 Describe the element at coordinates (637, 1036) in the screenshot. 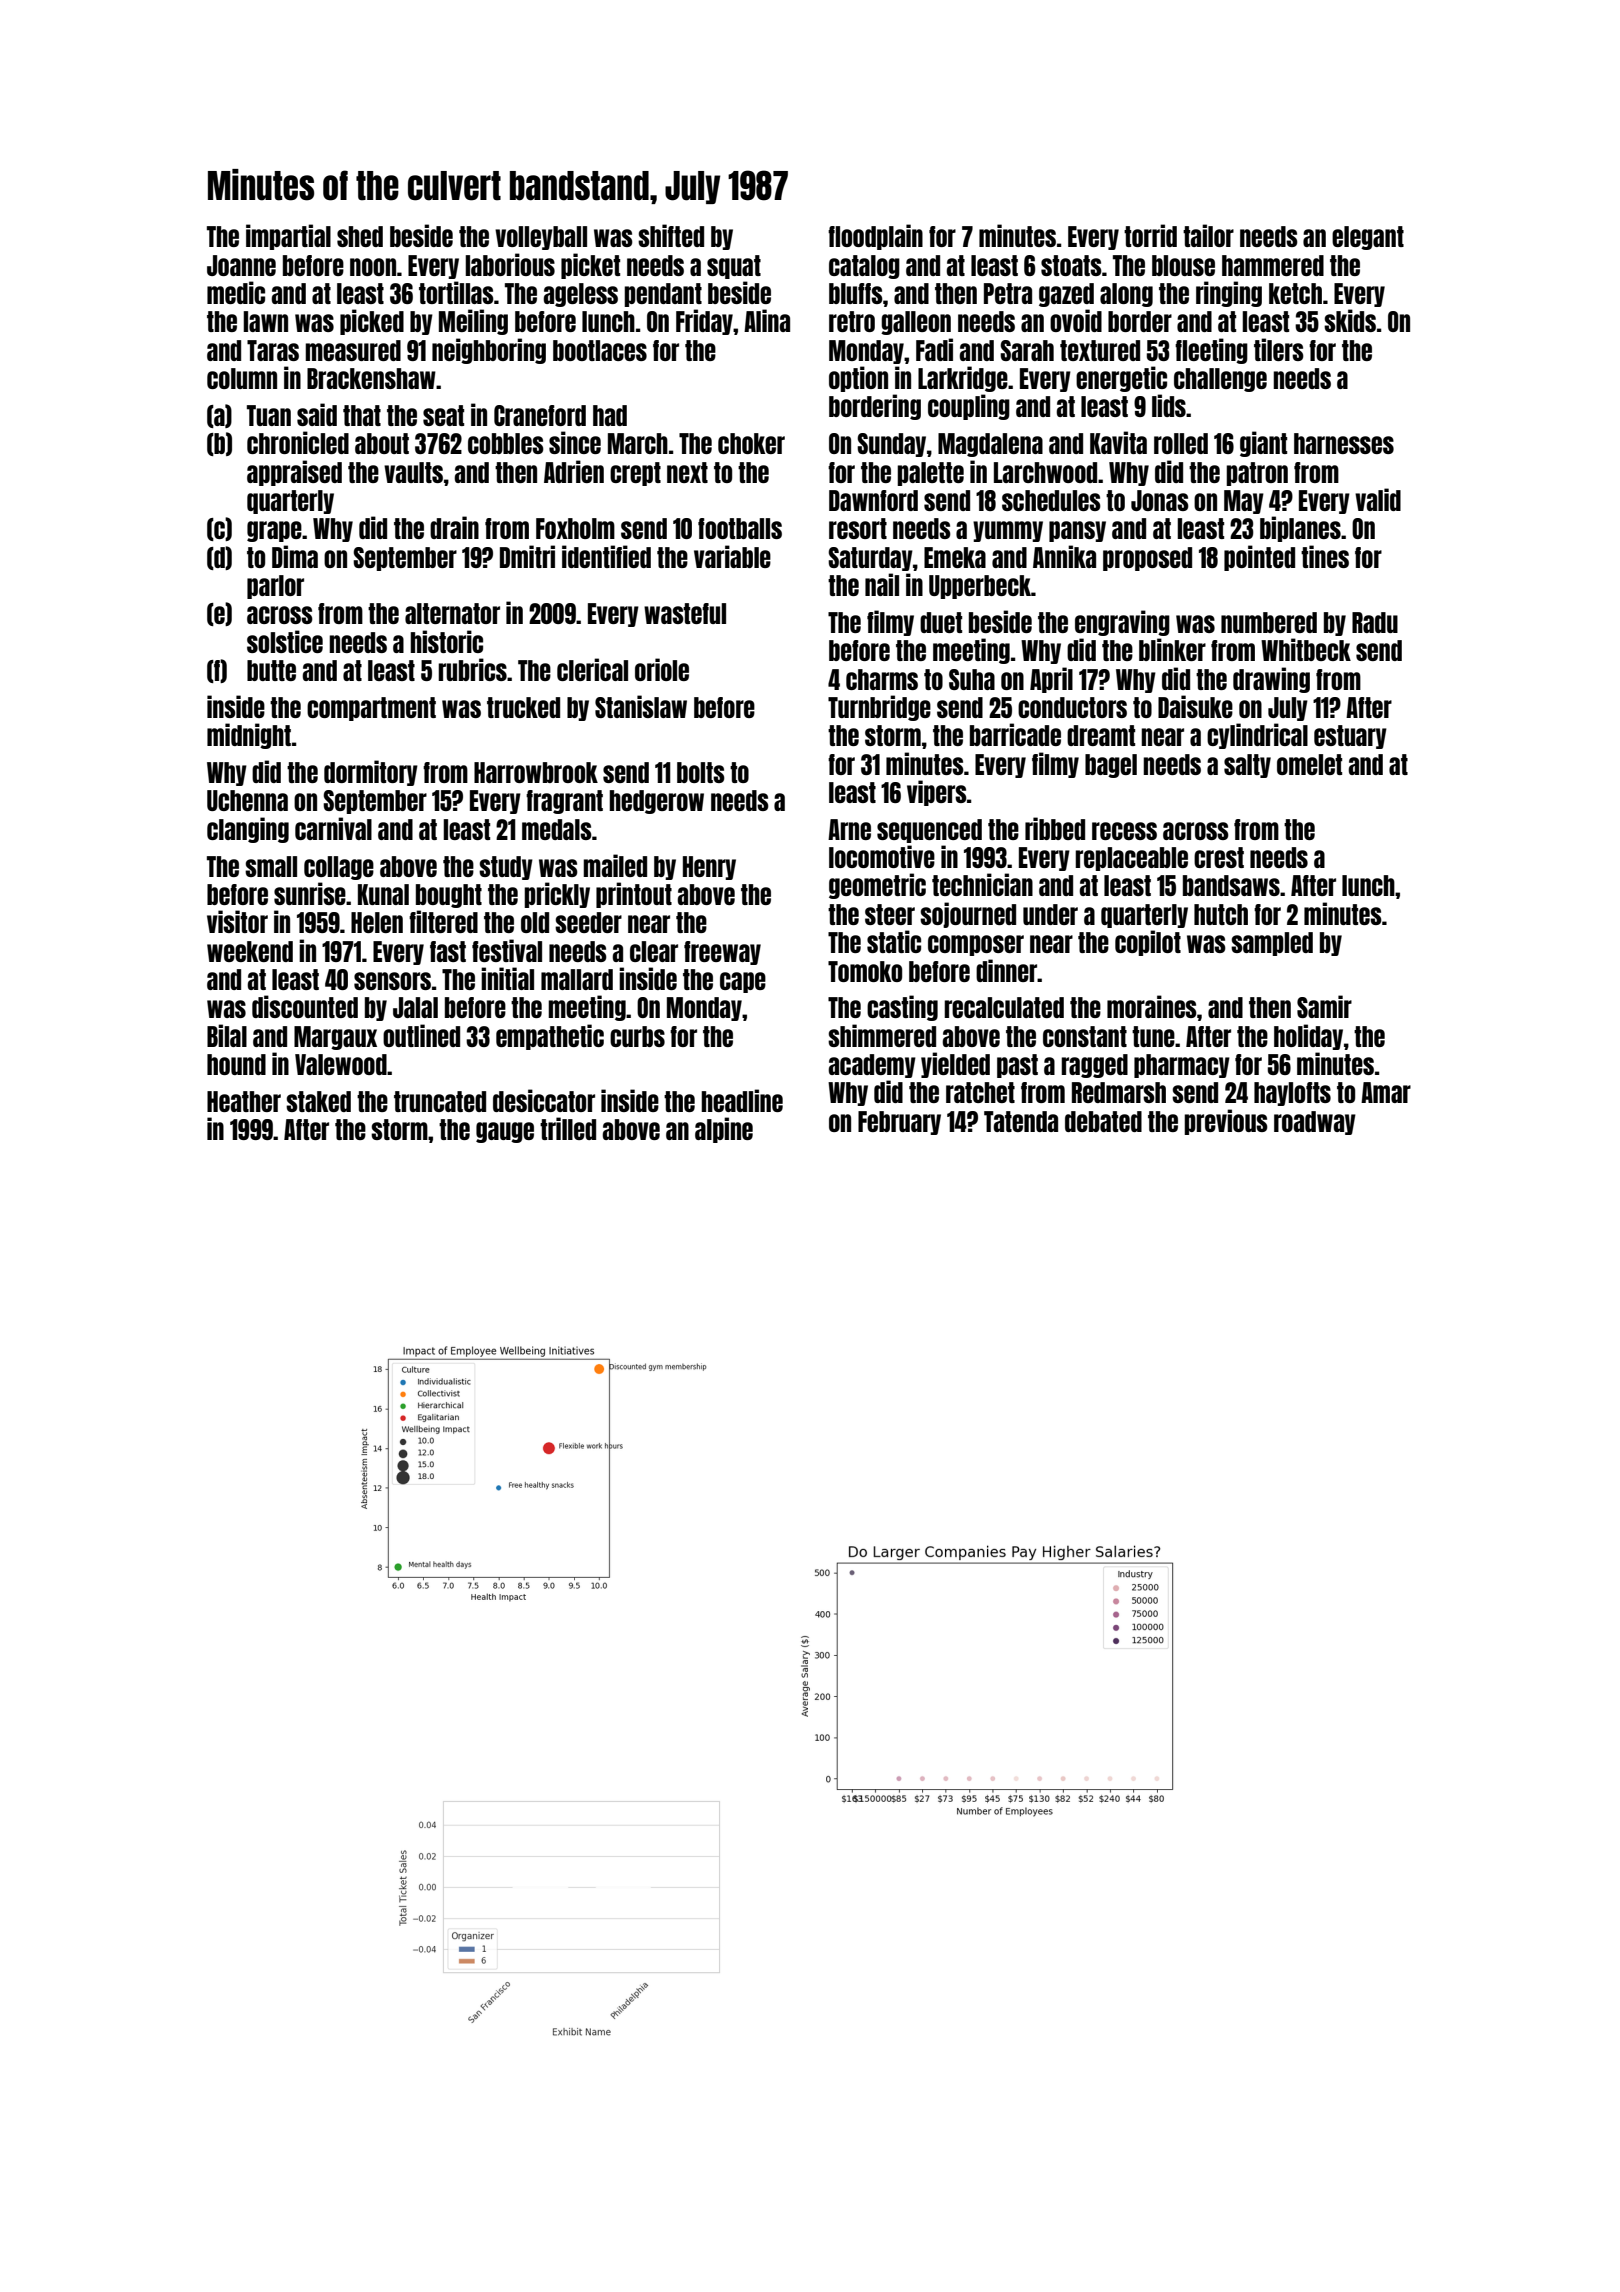

I see `curbs` at that location.
